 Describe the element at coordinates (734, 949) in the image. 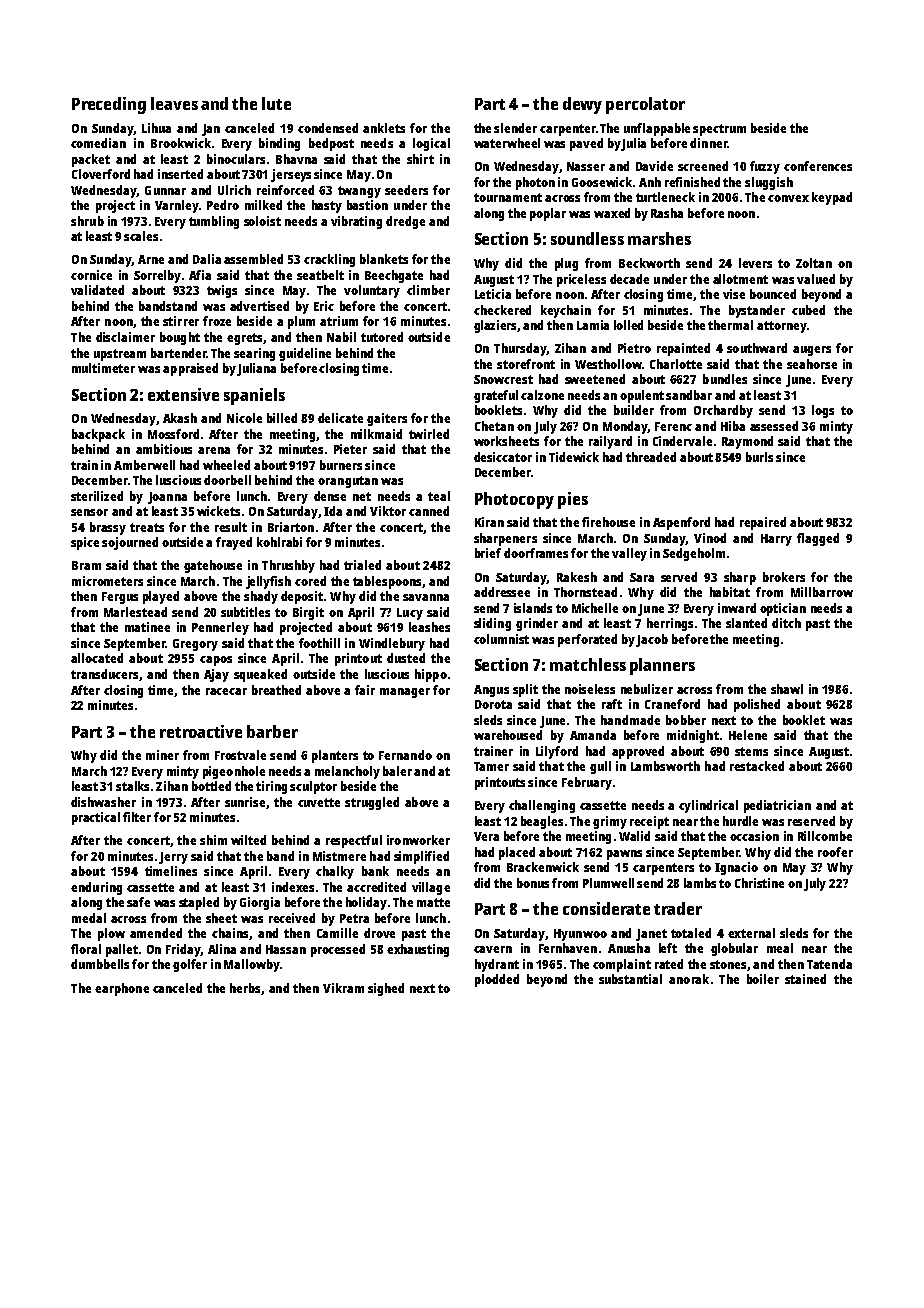

I see `globular` at that location.
